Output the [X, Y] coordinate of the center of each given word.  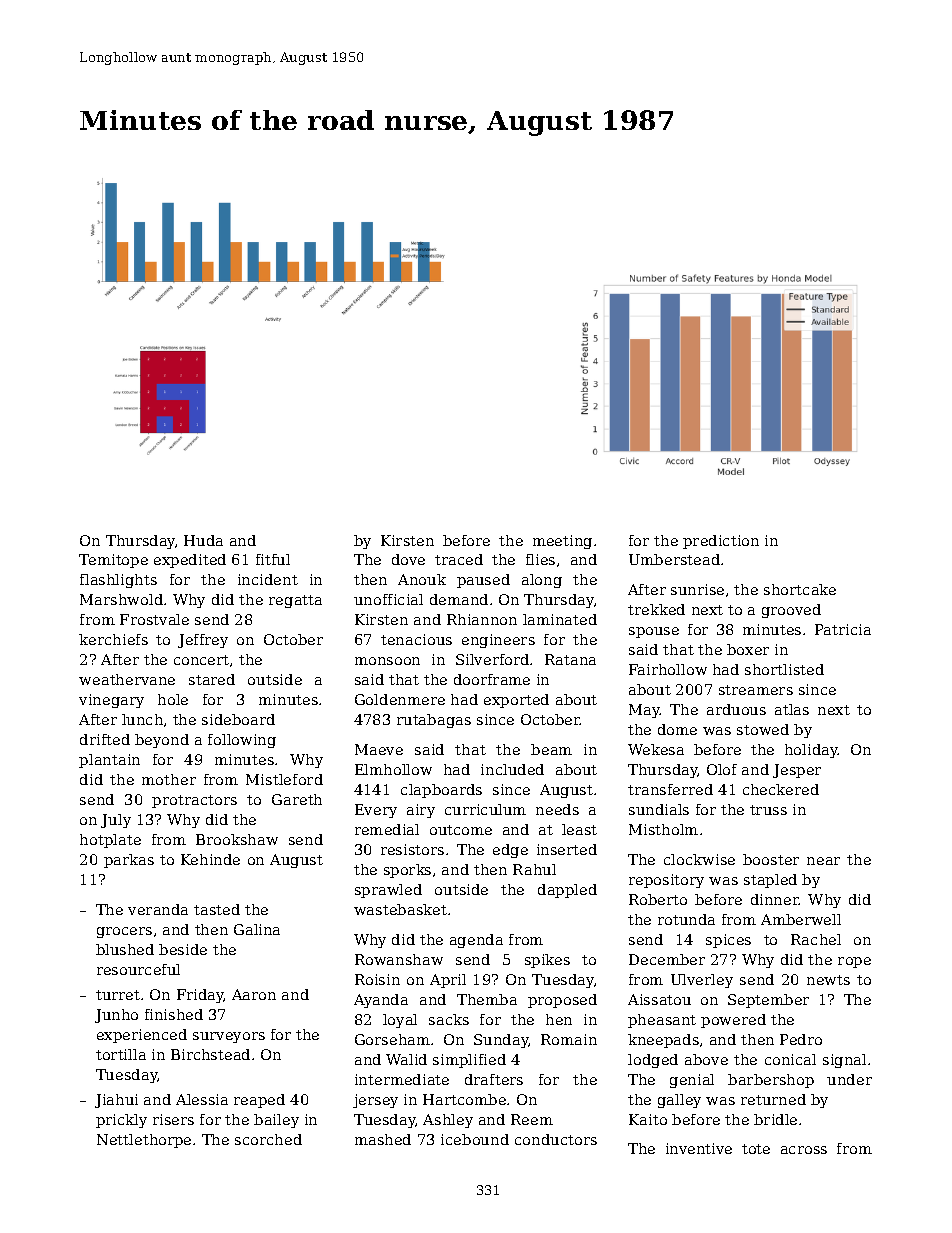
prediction [721, 542]
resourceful [138, 969]
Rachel [816, 939]
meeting [562, 542]
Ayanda [381, 1001]
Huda [203, 540]
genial [692, 1081]
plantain [109, 761]
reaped [259, 1101]
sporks [407, 871]
